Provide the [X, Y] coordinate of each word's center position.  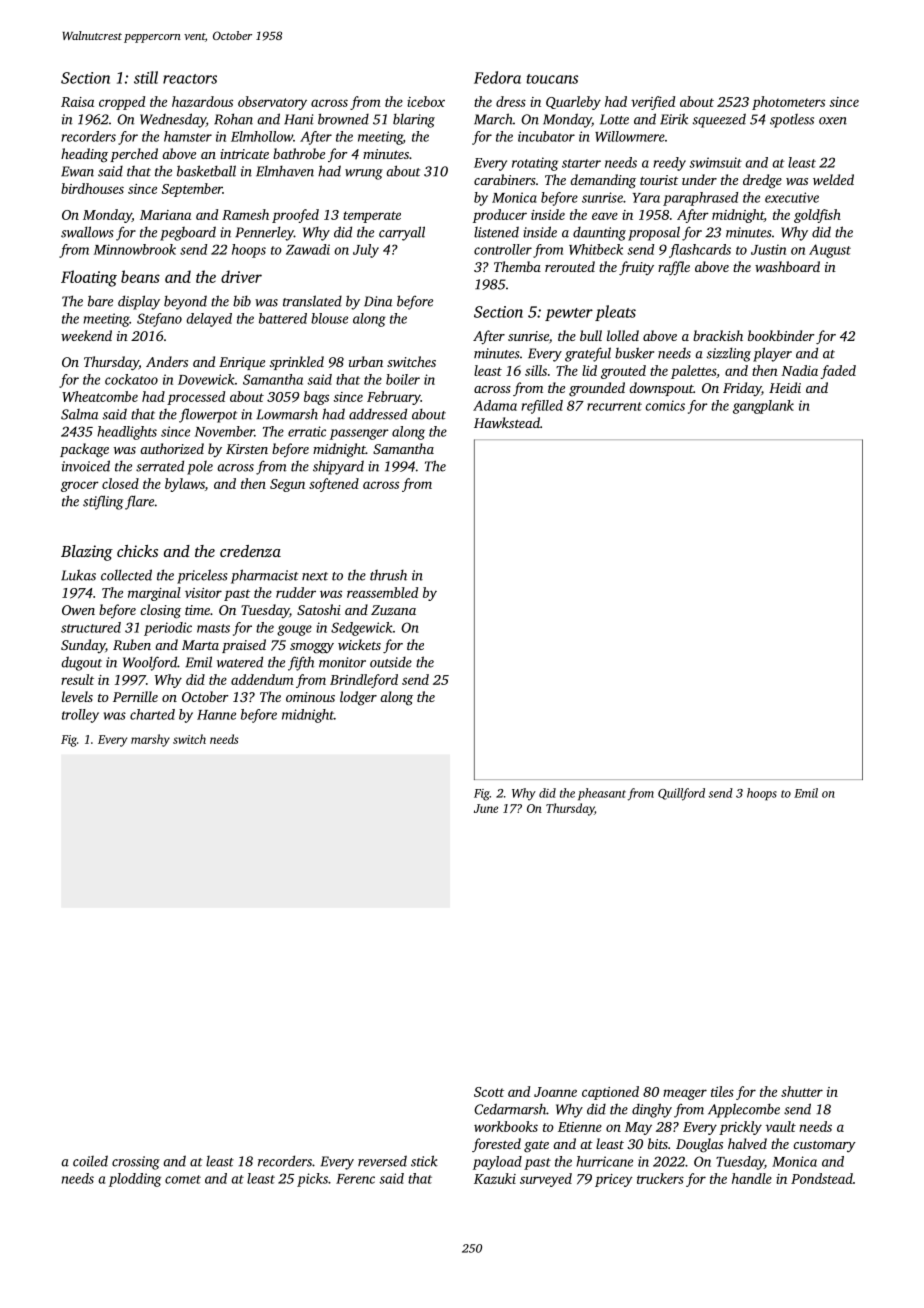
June [486, 808]
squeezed [719, 120]
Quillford [681, 794]
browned [343, 119]
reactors [190, 79]
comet [183, 1179]
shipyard [338, 467]
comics [665, 405]
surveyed [546, 1180]
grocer [80, 486]
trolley [80, 716]
